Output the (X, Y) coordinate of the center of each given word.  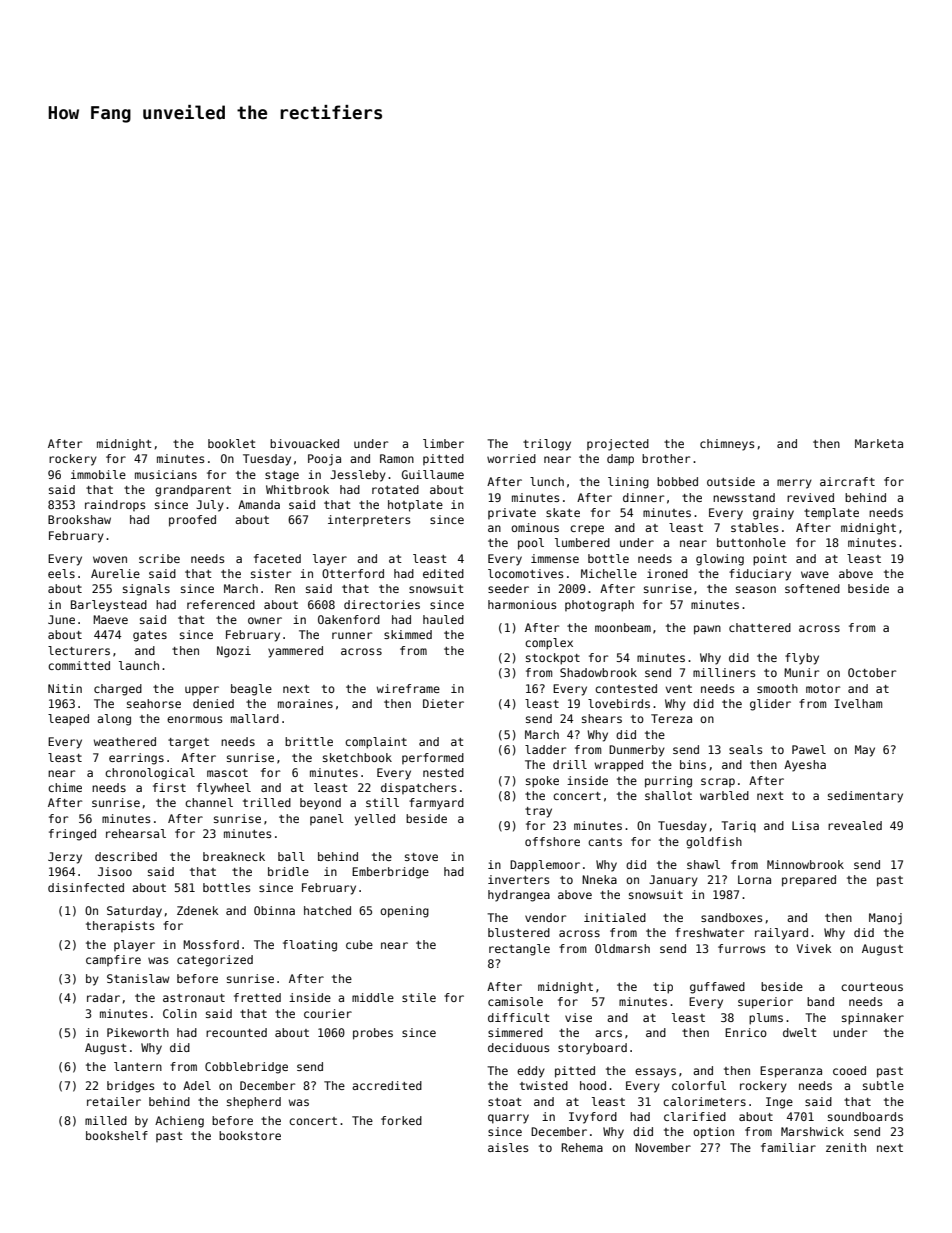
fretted (257, 997)
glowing (720, 560)
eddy (531, 1072)
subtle (883, 1085)
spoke (542, 782)
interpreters (369, 520)
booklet (232, 443)
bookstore (250, 1135)
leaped (68, 720)
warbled (724, 795)
